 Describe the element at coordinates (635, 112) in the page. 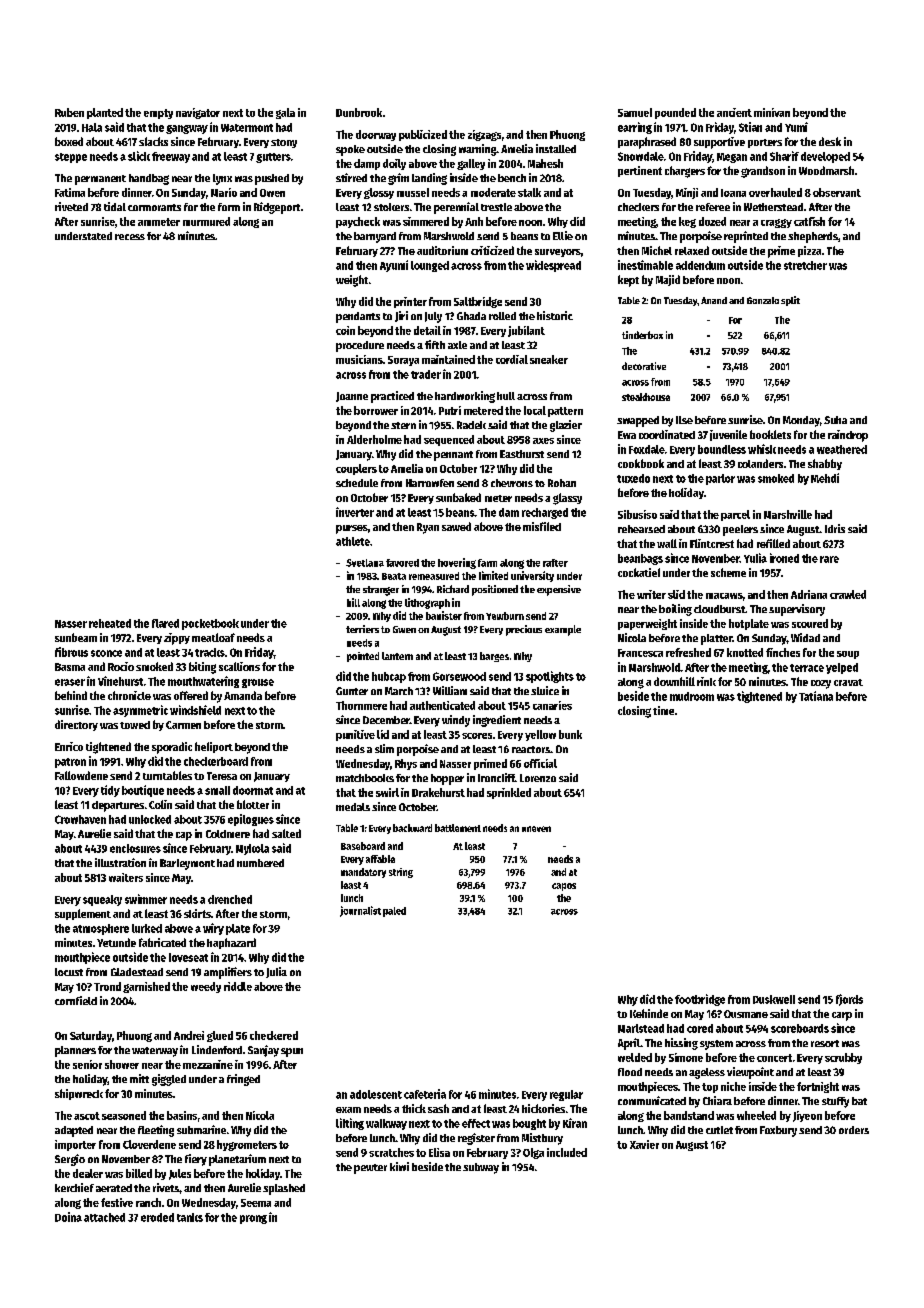

I see `Samuel` at that location.
